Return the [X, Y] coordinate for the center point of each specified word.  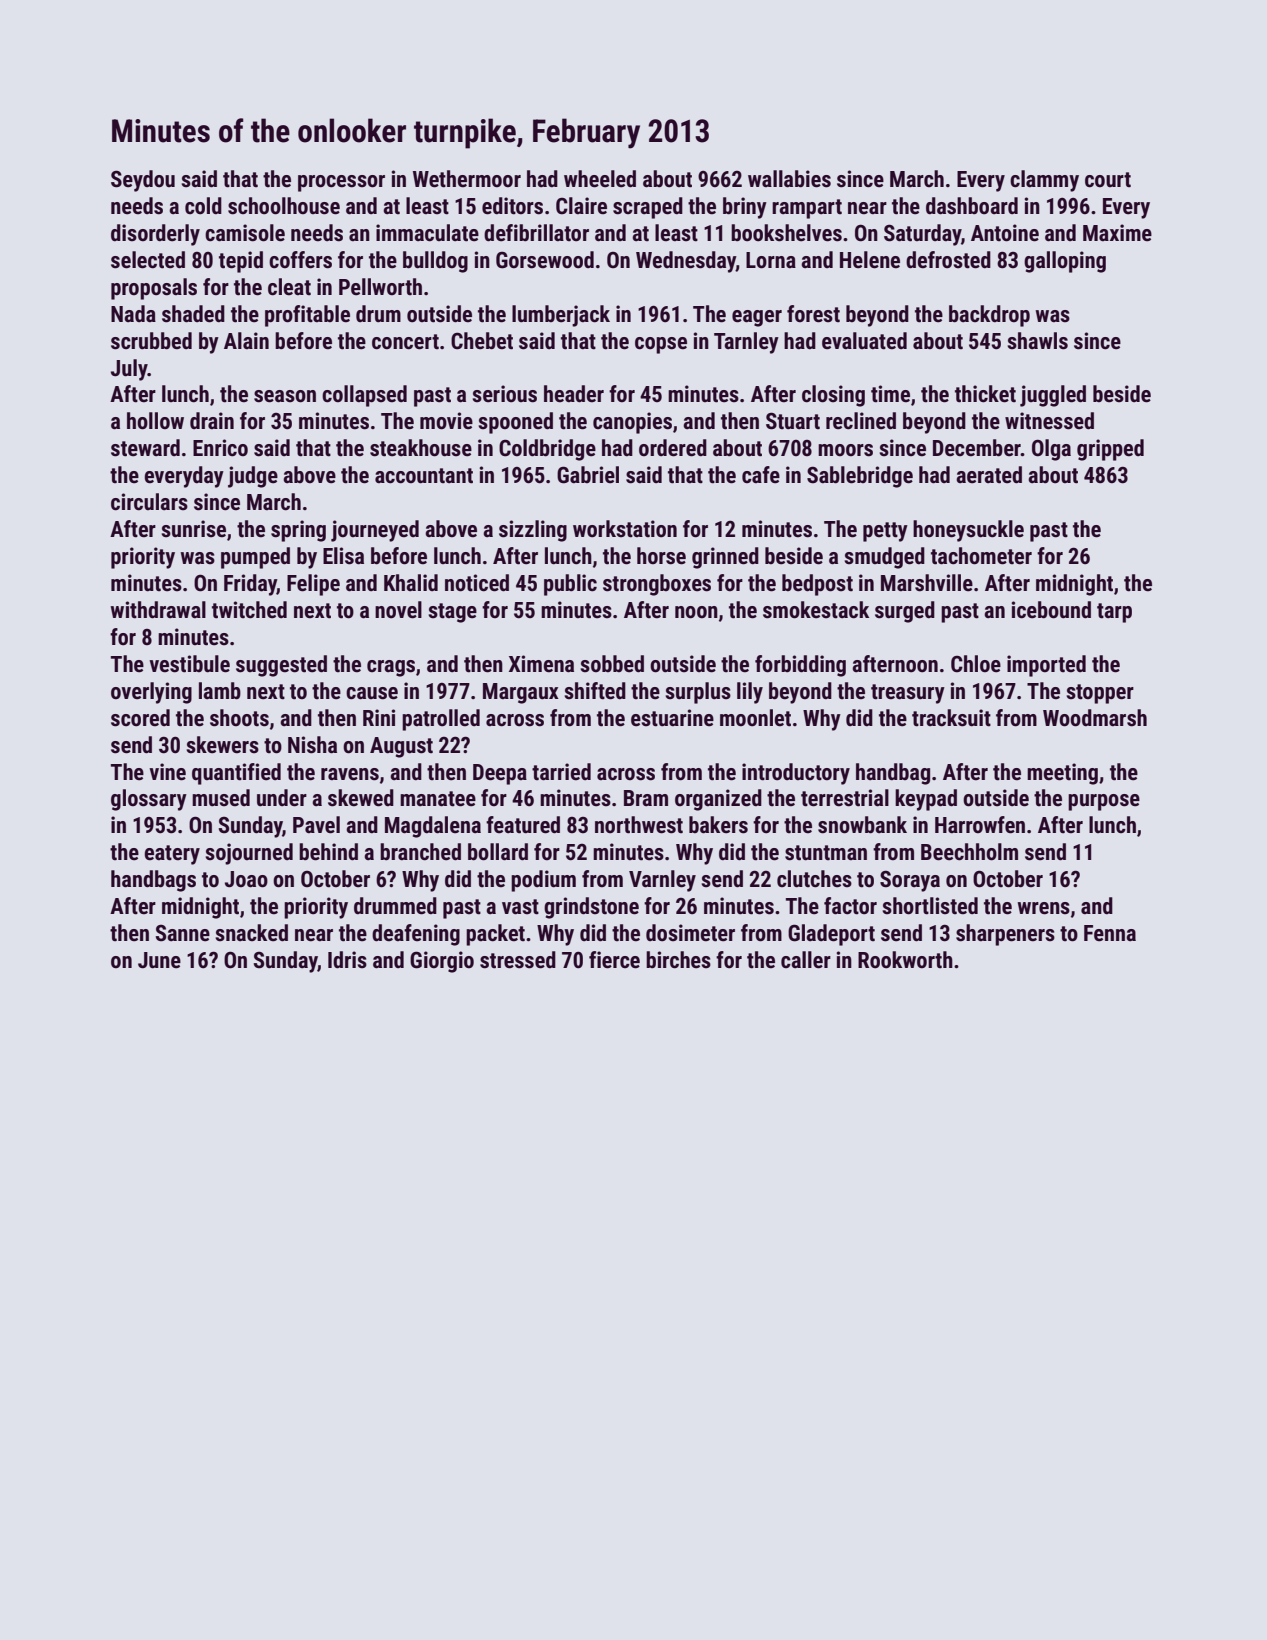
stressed [518, 960]
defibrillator [536, 233]
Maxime [1117, 233]
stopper [1100, 694]
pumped [255, 558]
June [159, 960]
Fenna [1110, 933]
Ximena [541, 664]
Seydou [143, 181]
